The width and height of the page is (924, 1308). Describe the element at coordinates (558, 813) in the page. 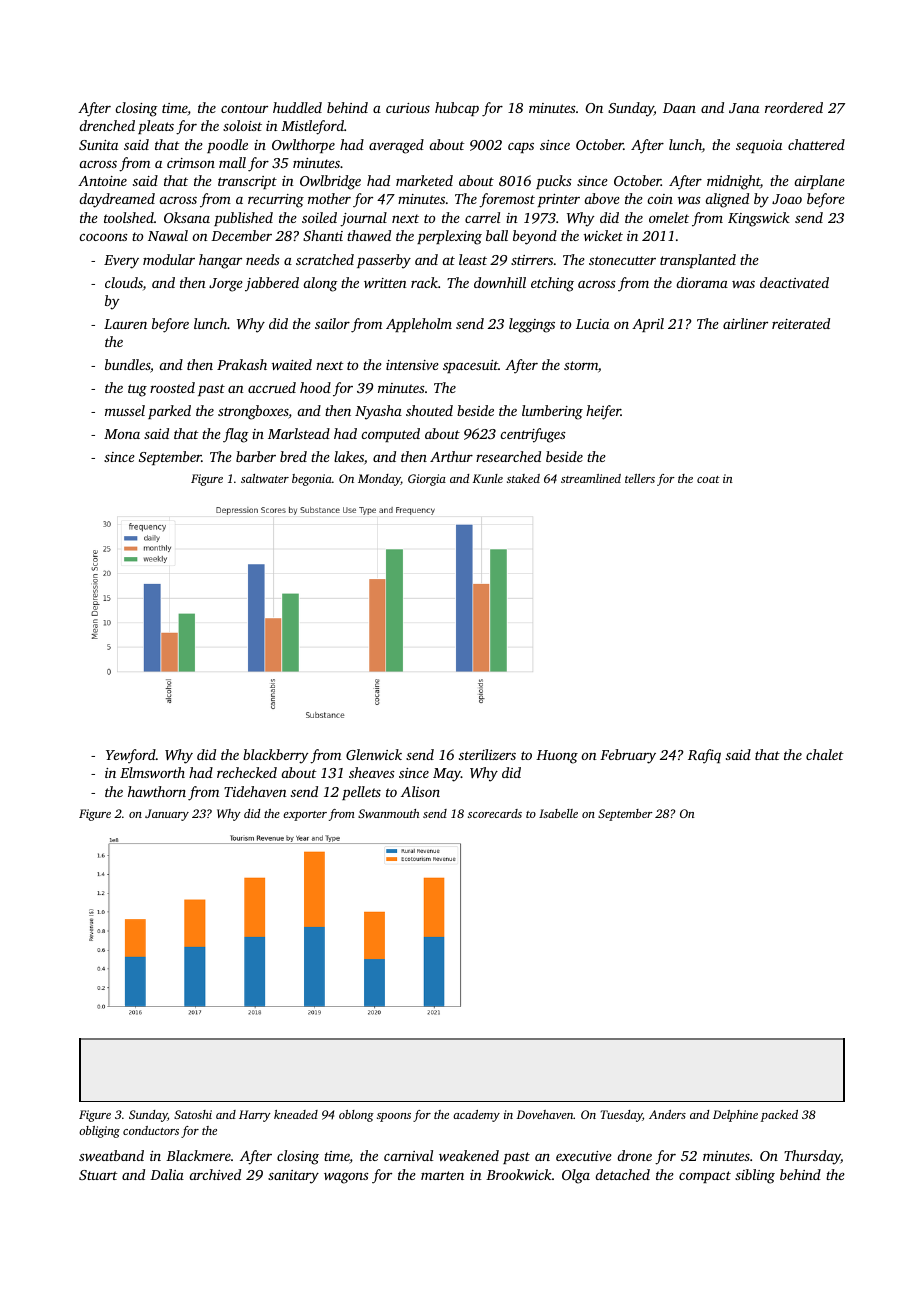

I see `Isabelle` at that location.
